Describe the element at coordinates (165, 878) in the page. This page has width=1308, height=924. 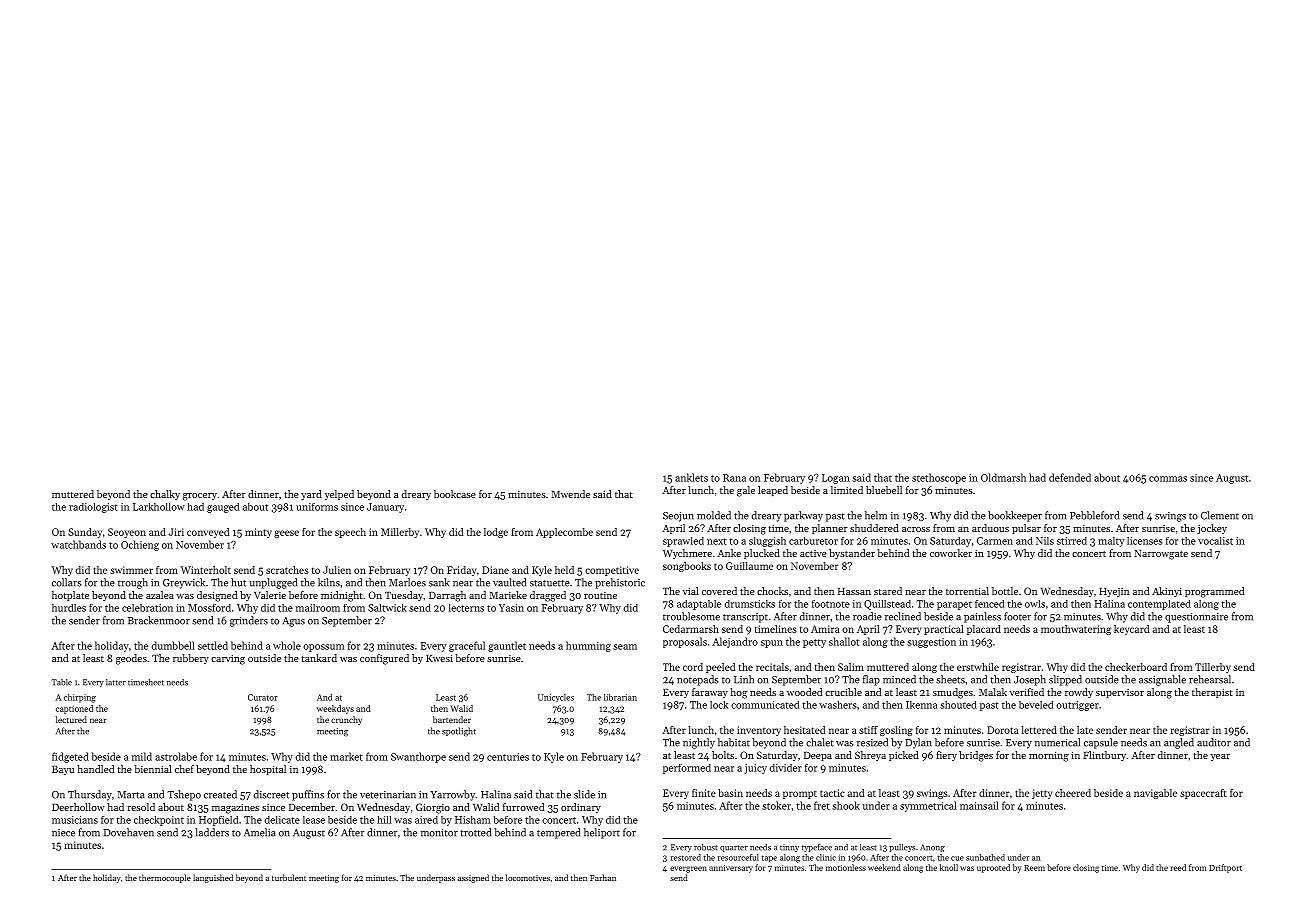
I see `thermocouple` at that location.
